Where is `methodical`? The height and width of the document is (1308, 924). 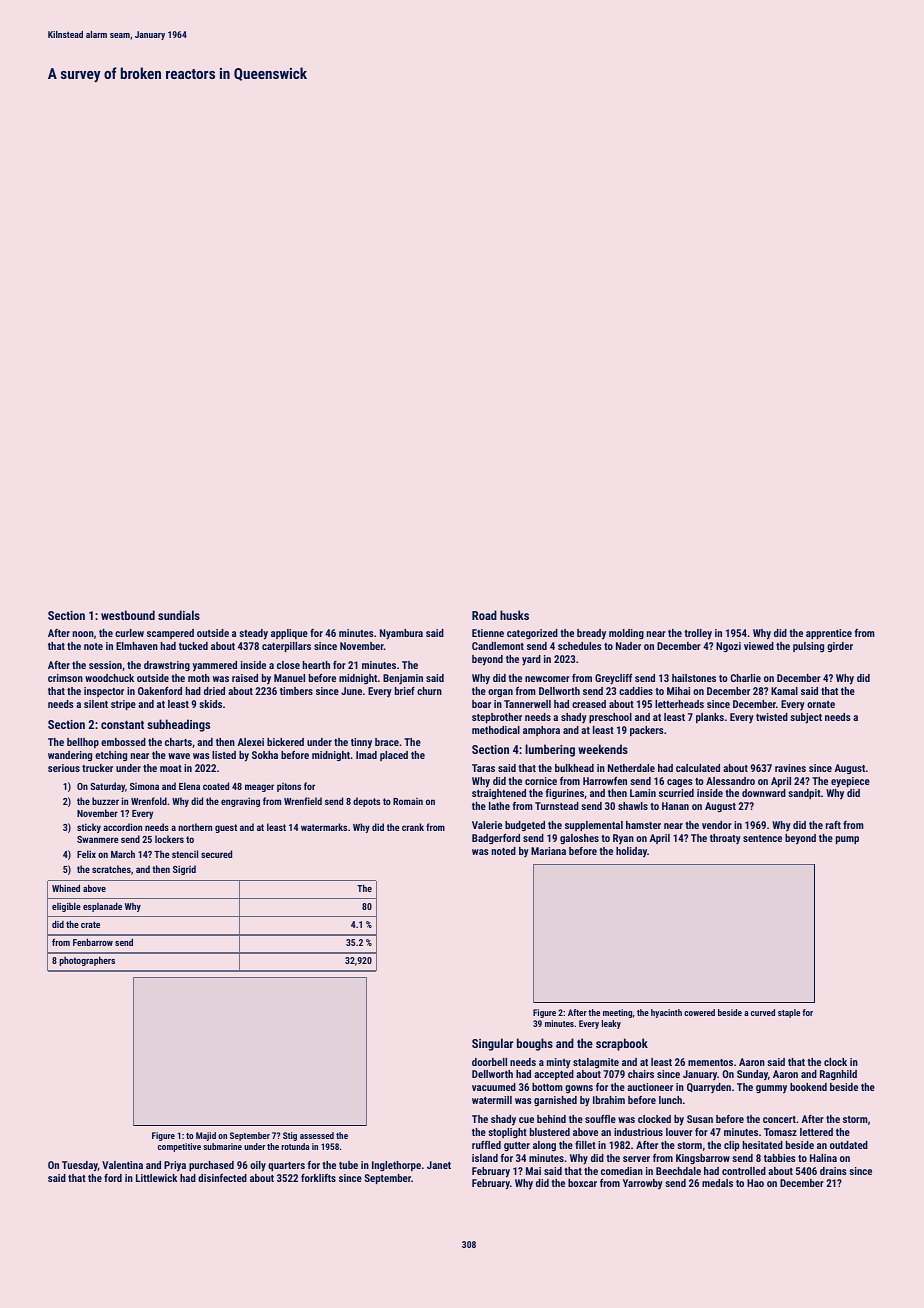 methodical is located at coordinates (496, 730).
